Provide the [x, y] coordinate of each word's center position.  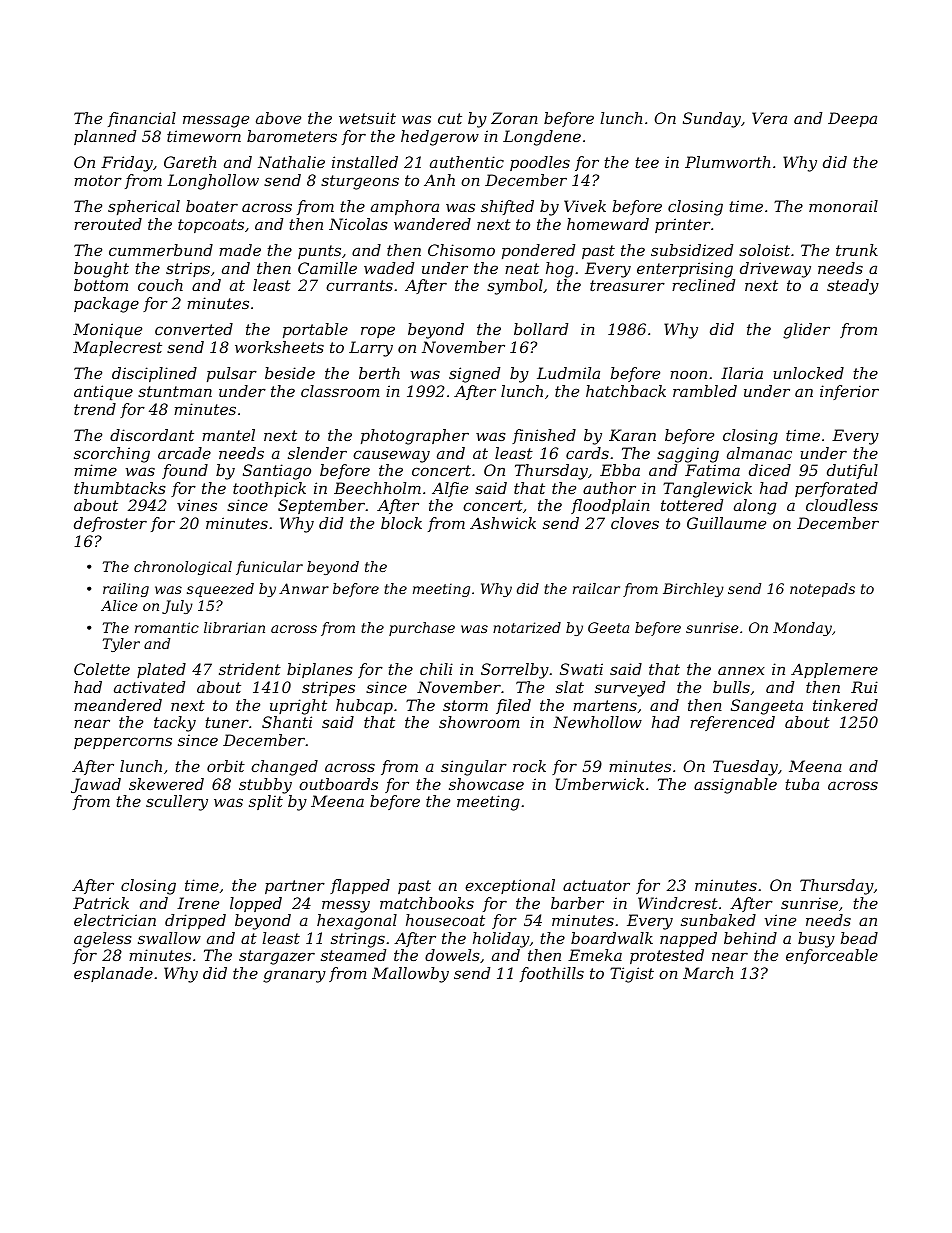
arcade [184, 453]
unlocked [808, 373]
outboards [338, 784]
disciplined [154, 374]
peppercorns [123, 743]
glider [806, 331]
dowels [452, 955]
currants [359, 285]
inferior [849, 392]
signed [474, 375]
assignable [735, 786]
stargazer [277, 957]
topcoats [211, 226]
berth [379, 373]
